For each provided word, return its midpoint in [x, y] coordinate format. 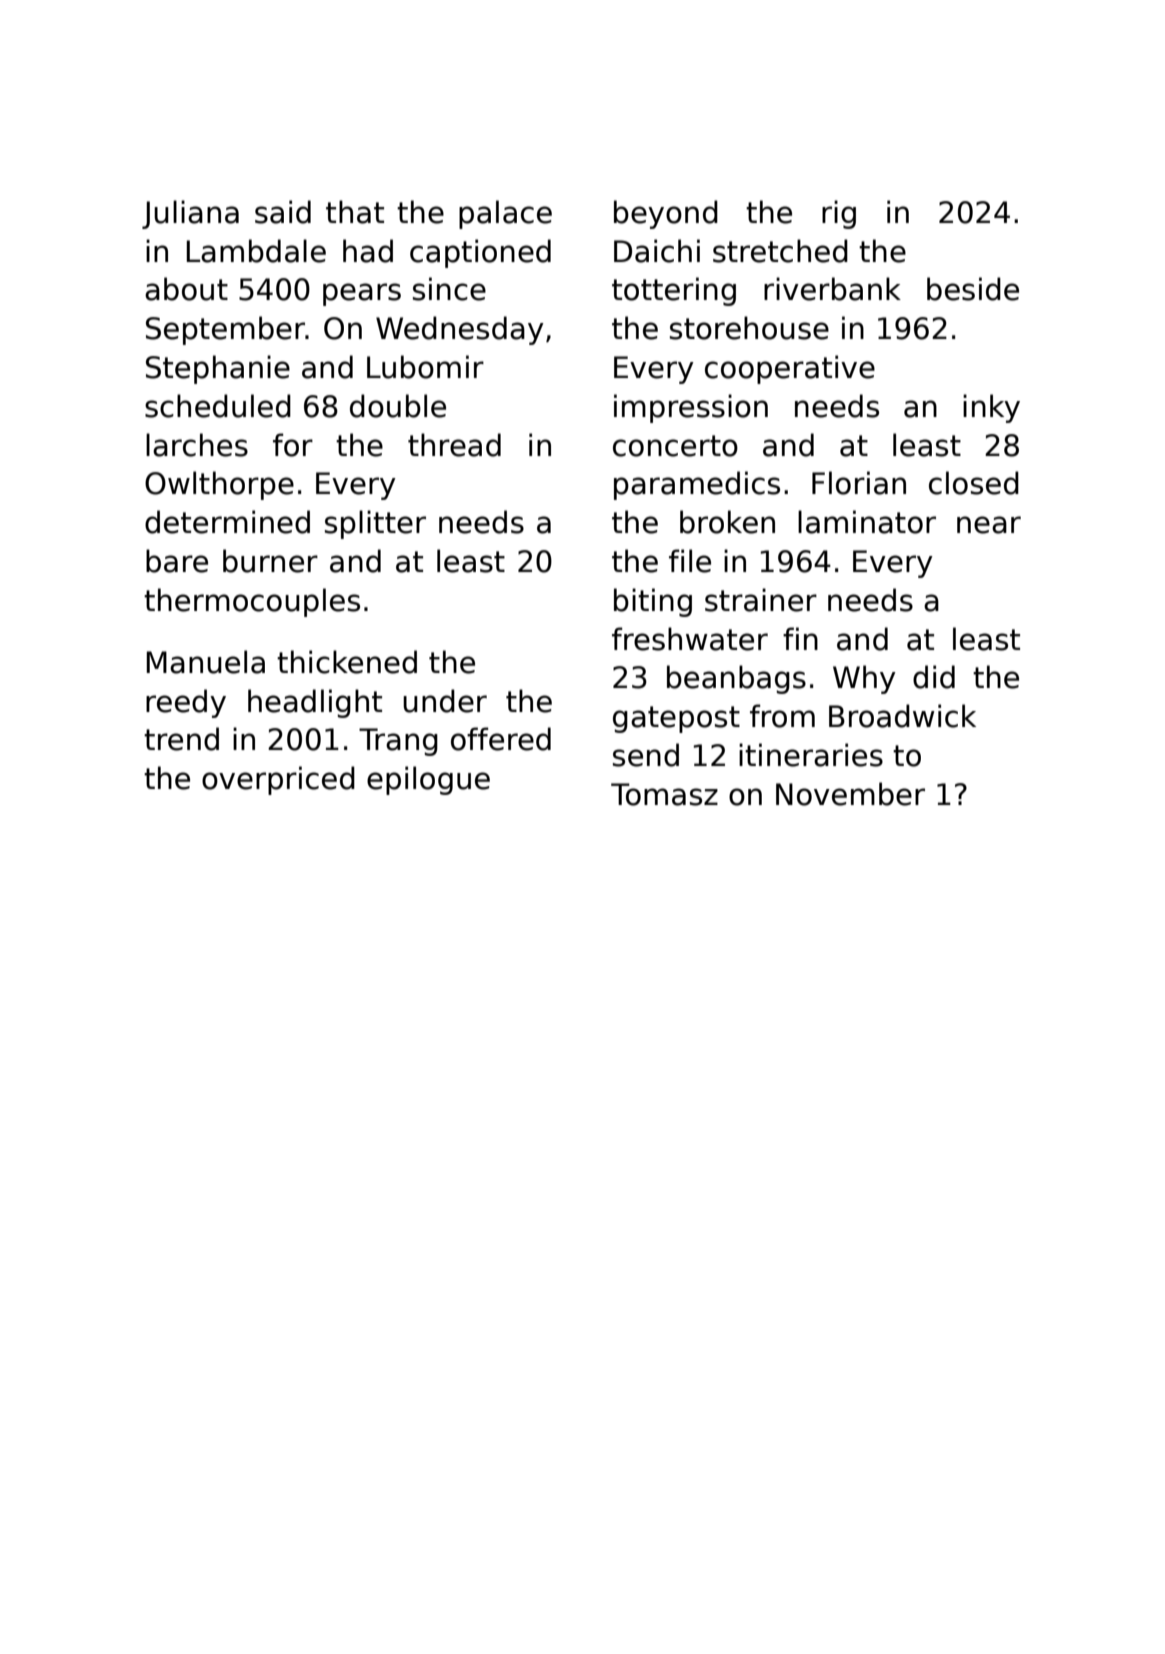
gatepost [676, 719]
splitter [375, 524]
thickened [347, 662]
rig [839, 214]
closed [974, 483]
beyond [666, 214]
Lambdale [256, 251]
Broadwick [902, 716]
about [186, 289]
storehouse [749, 328]
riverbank [832, 289]
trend [181, 739]
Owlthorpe [219, 485]
